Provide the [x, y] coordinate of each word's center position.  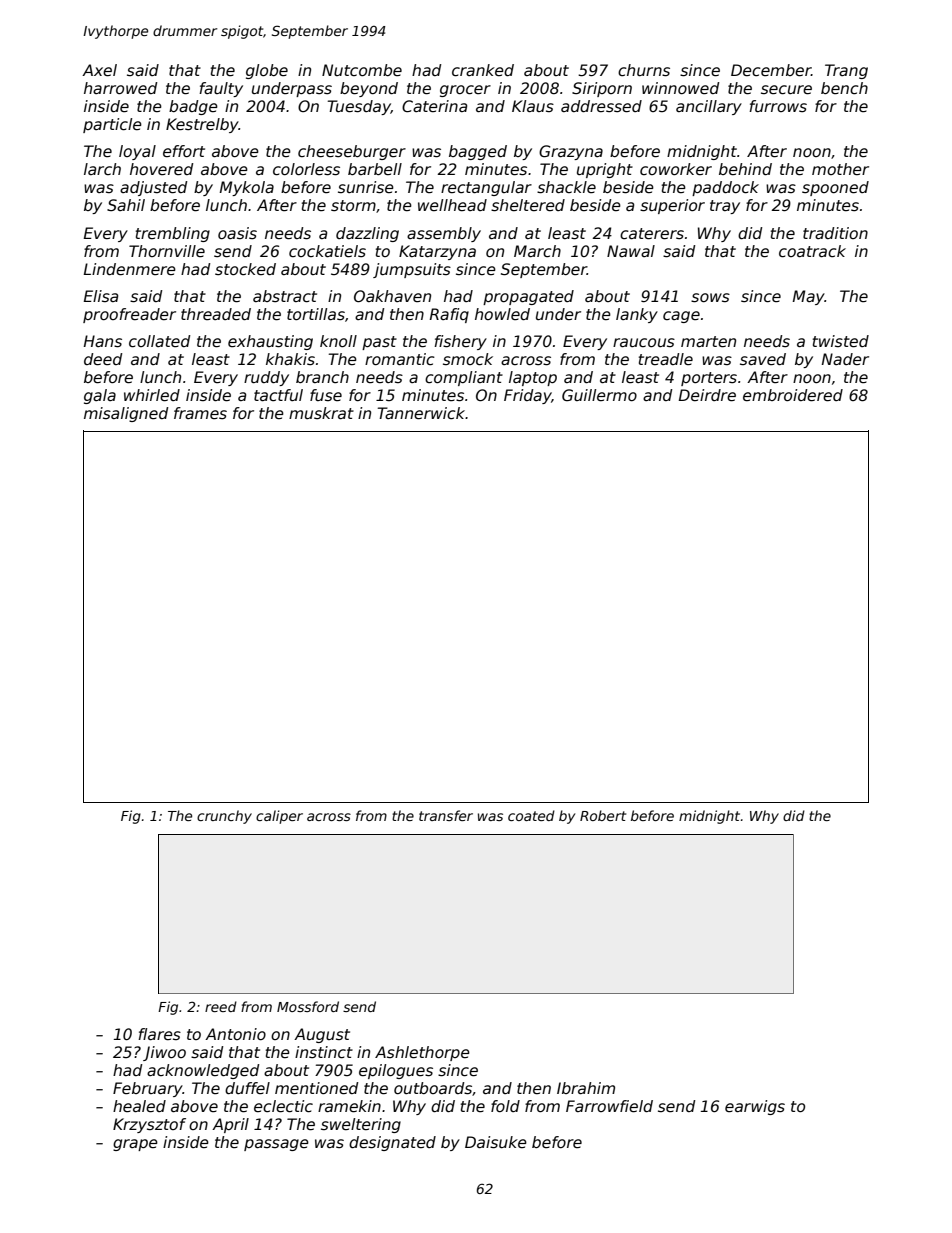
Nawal [631, 251]
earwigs [755, 1107]
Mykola [247, 188]
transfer [446, 815]
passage [276, 1145]
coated [531, 815]
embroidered [793, 395]
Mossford [308, 1006]
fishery [460, 342]
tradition [835, 233]
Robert [603, 815]
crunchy [224, 817]
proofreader [129, 315]
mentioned [317, 1088]
